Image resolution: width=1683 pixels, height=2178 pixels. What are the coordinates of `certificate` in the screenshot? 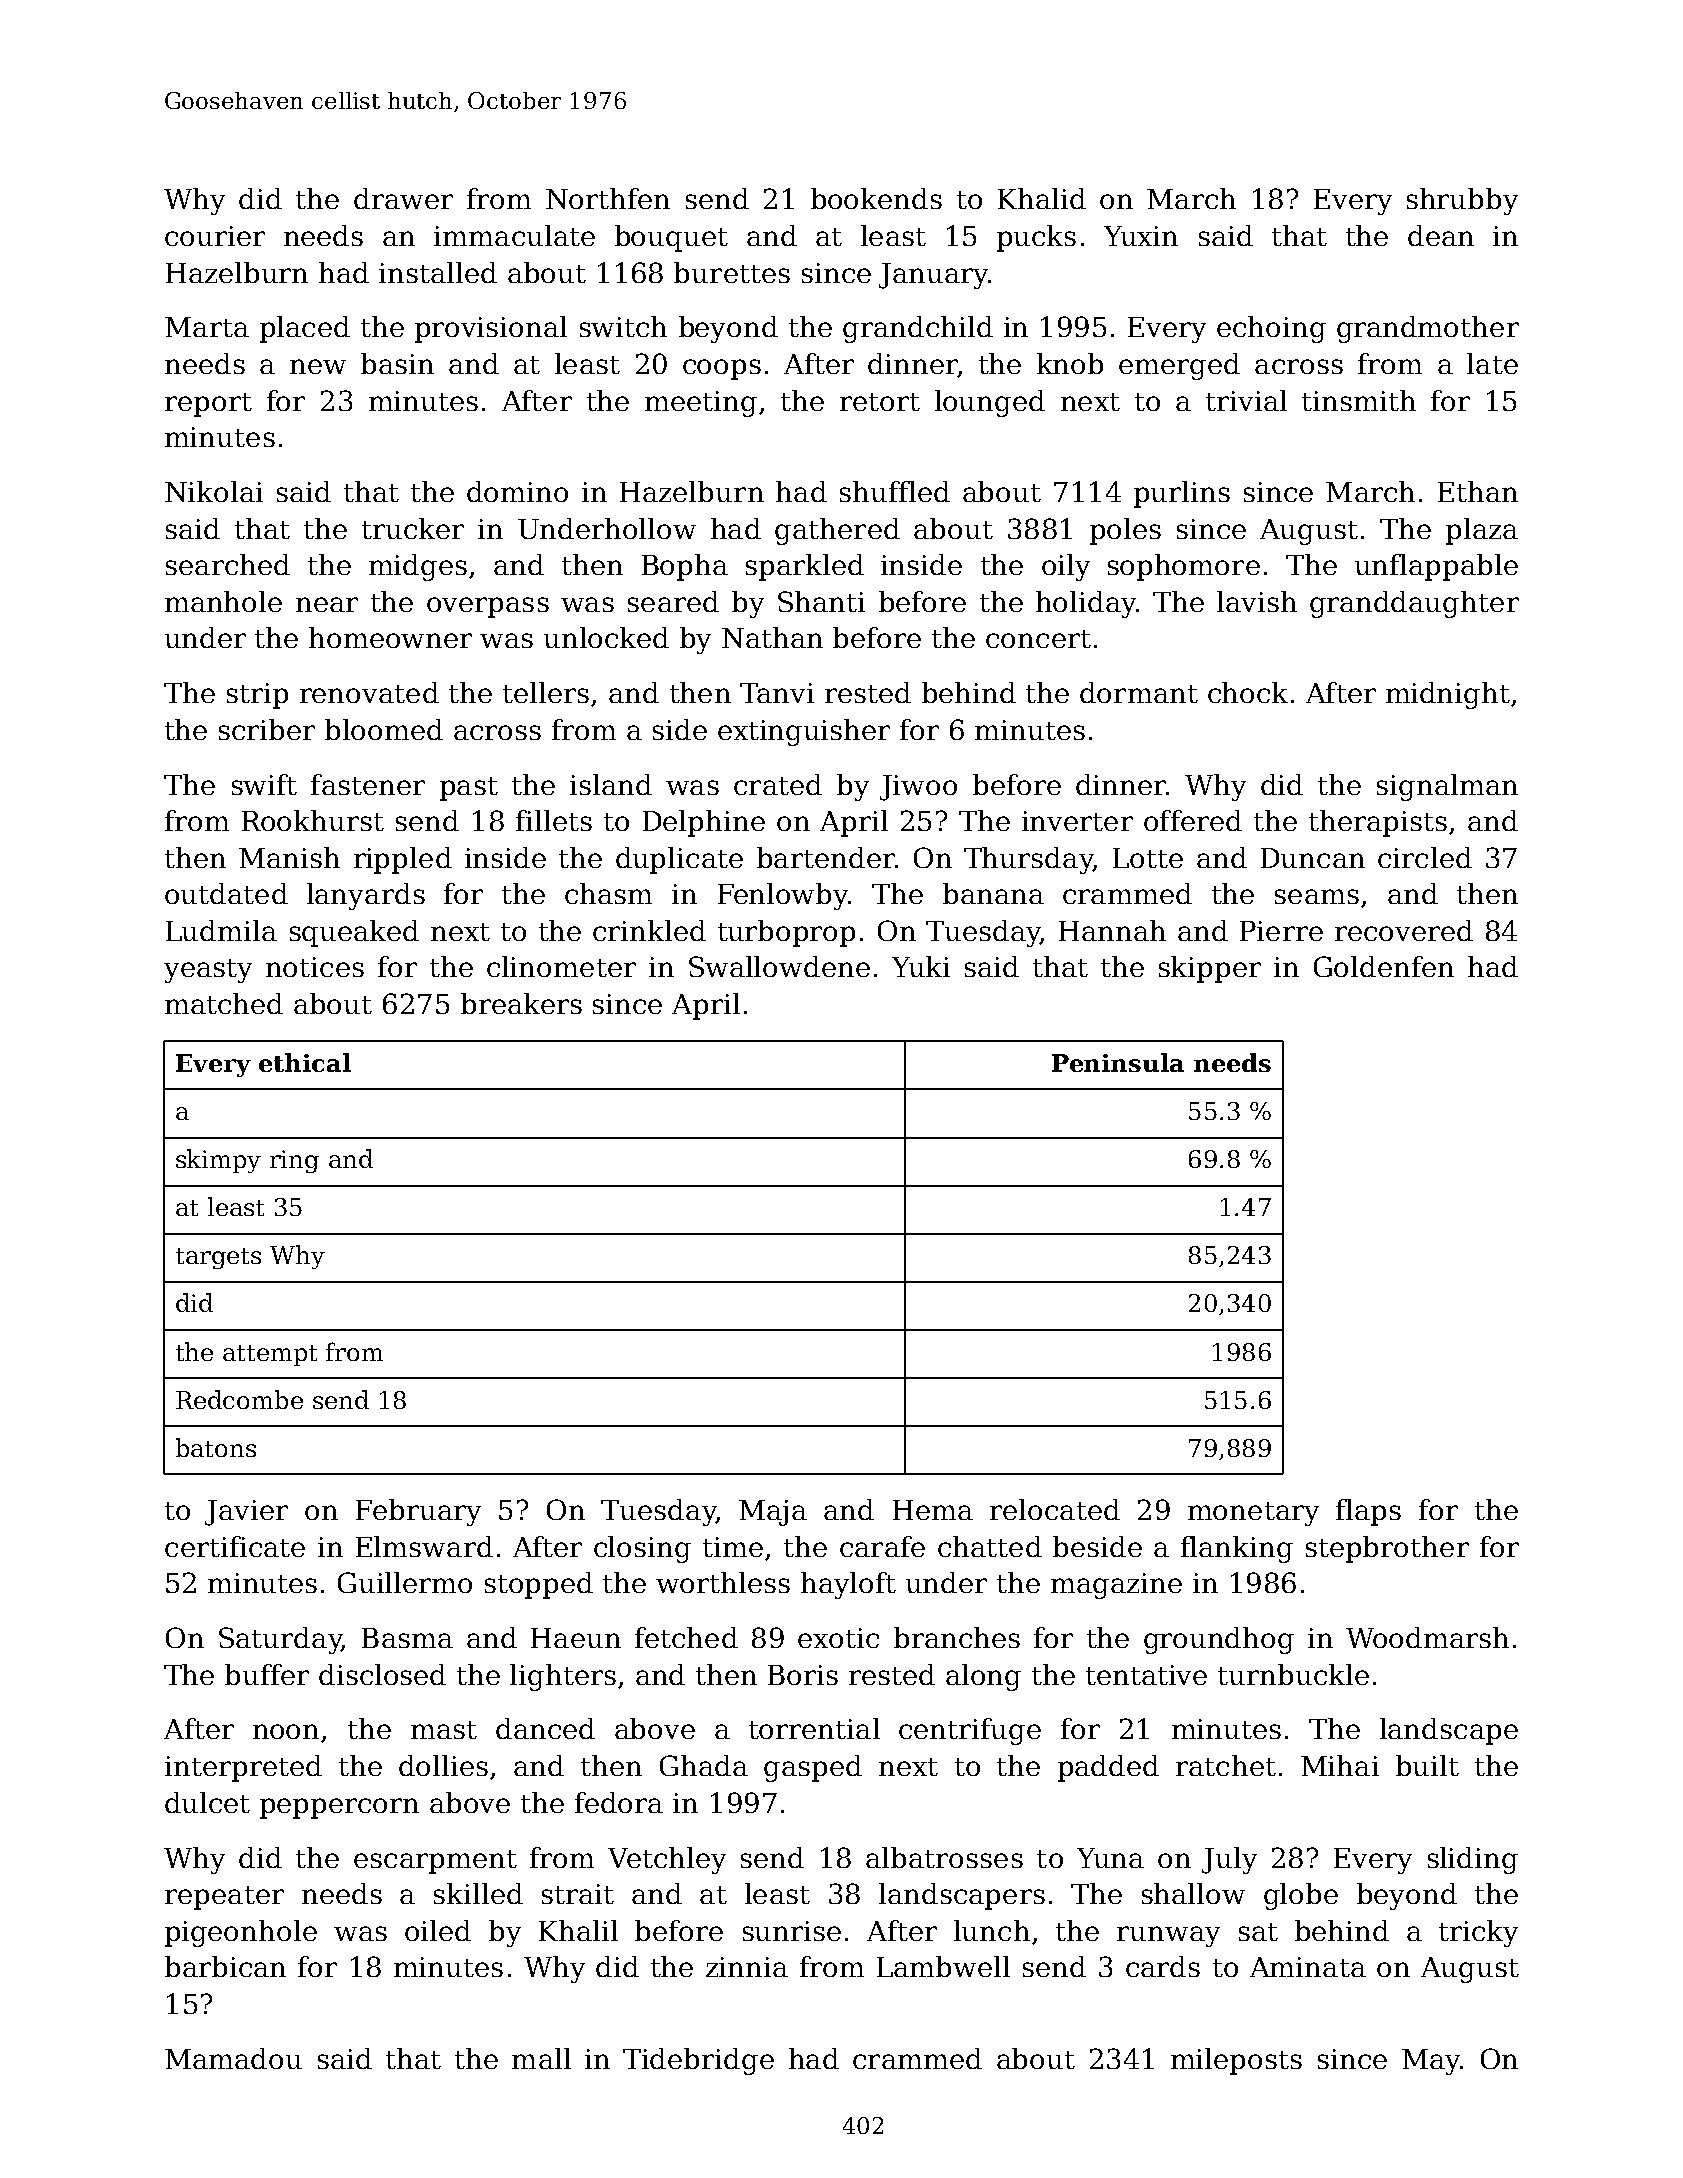 It's located at (235, 1546).
